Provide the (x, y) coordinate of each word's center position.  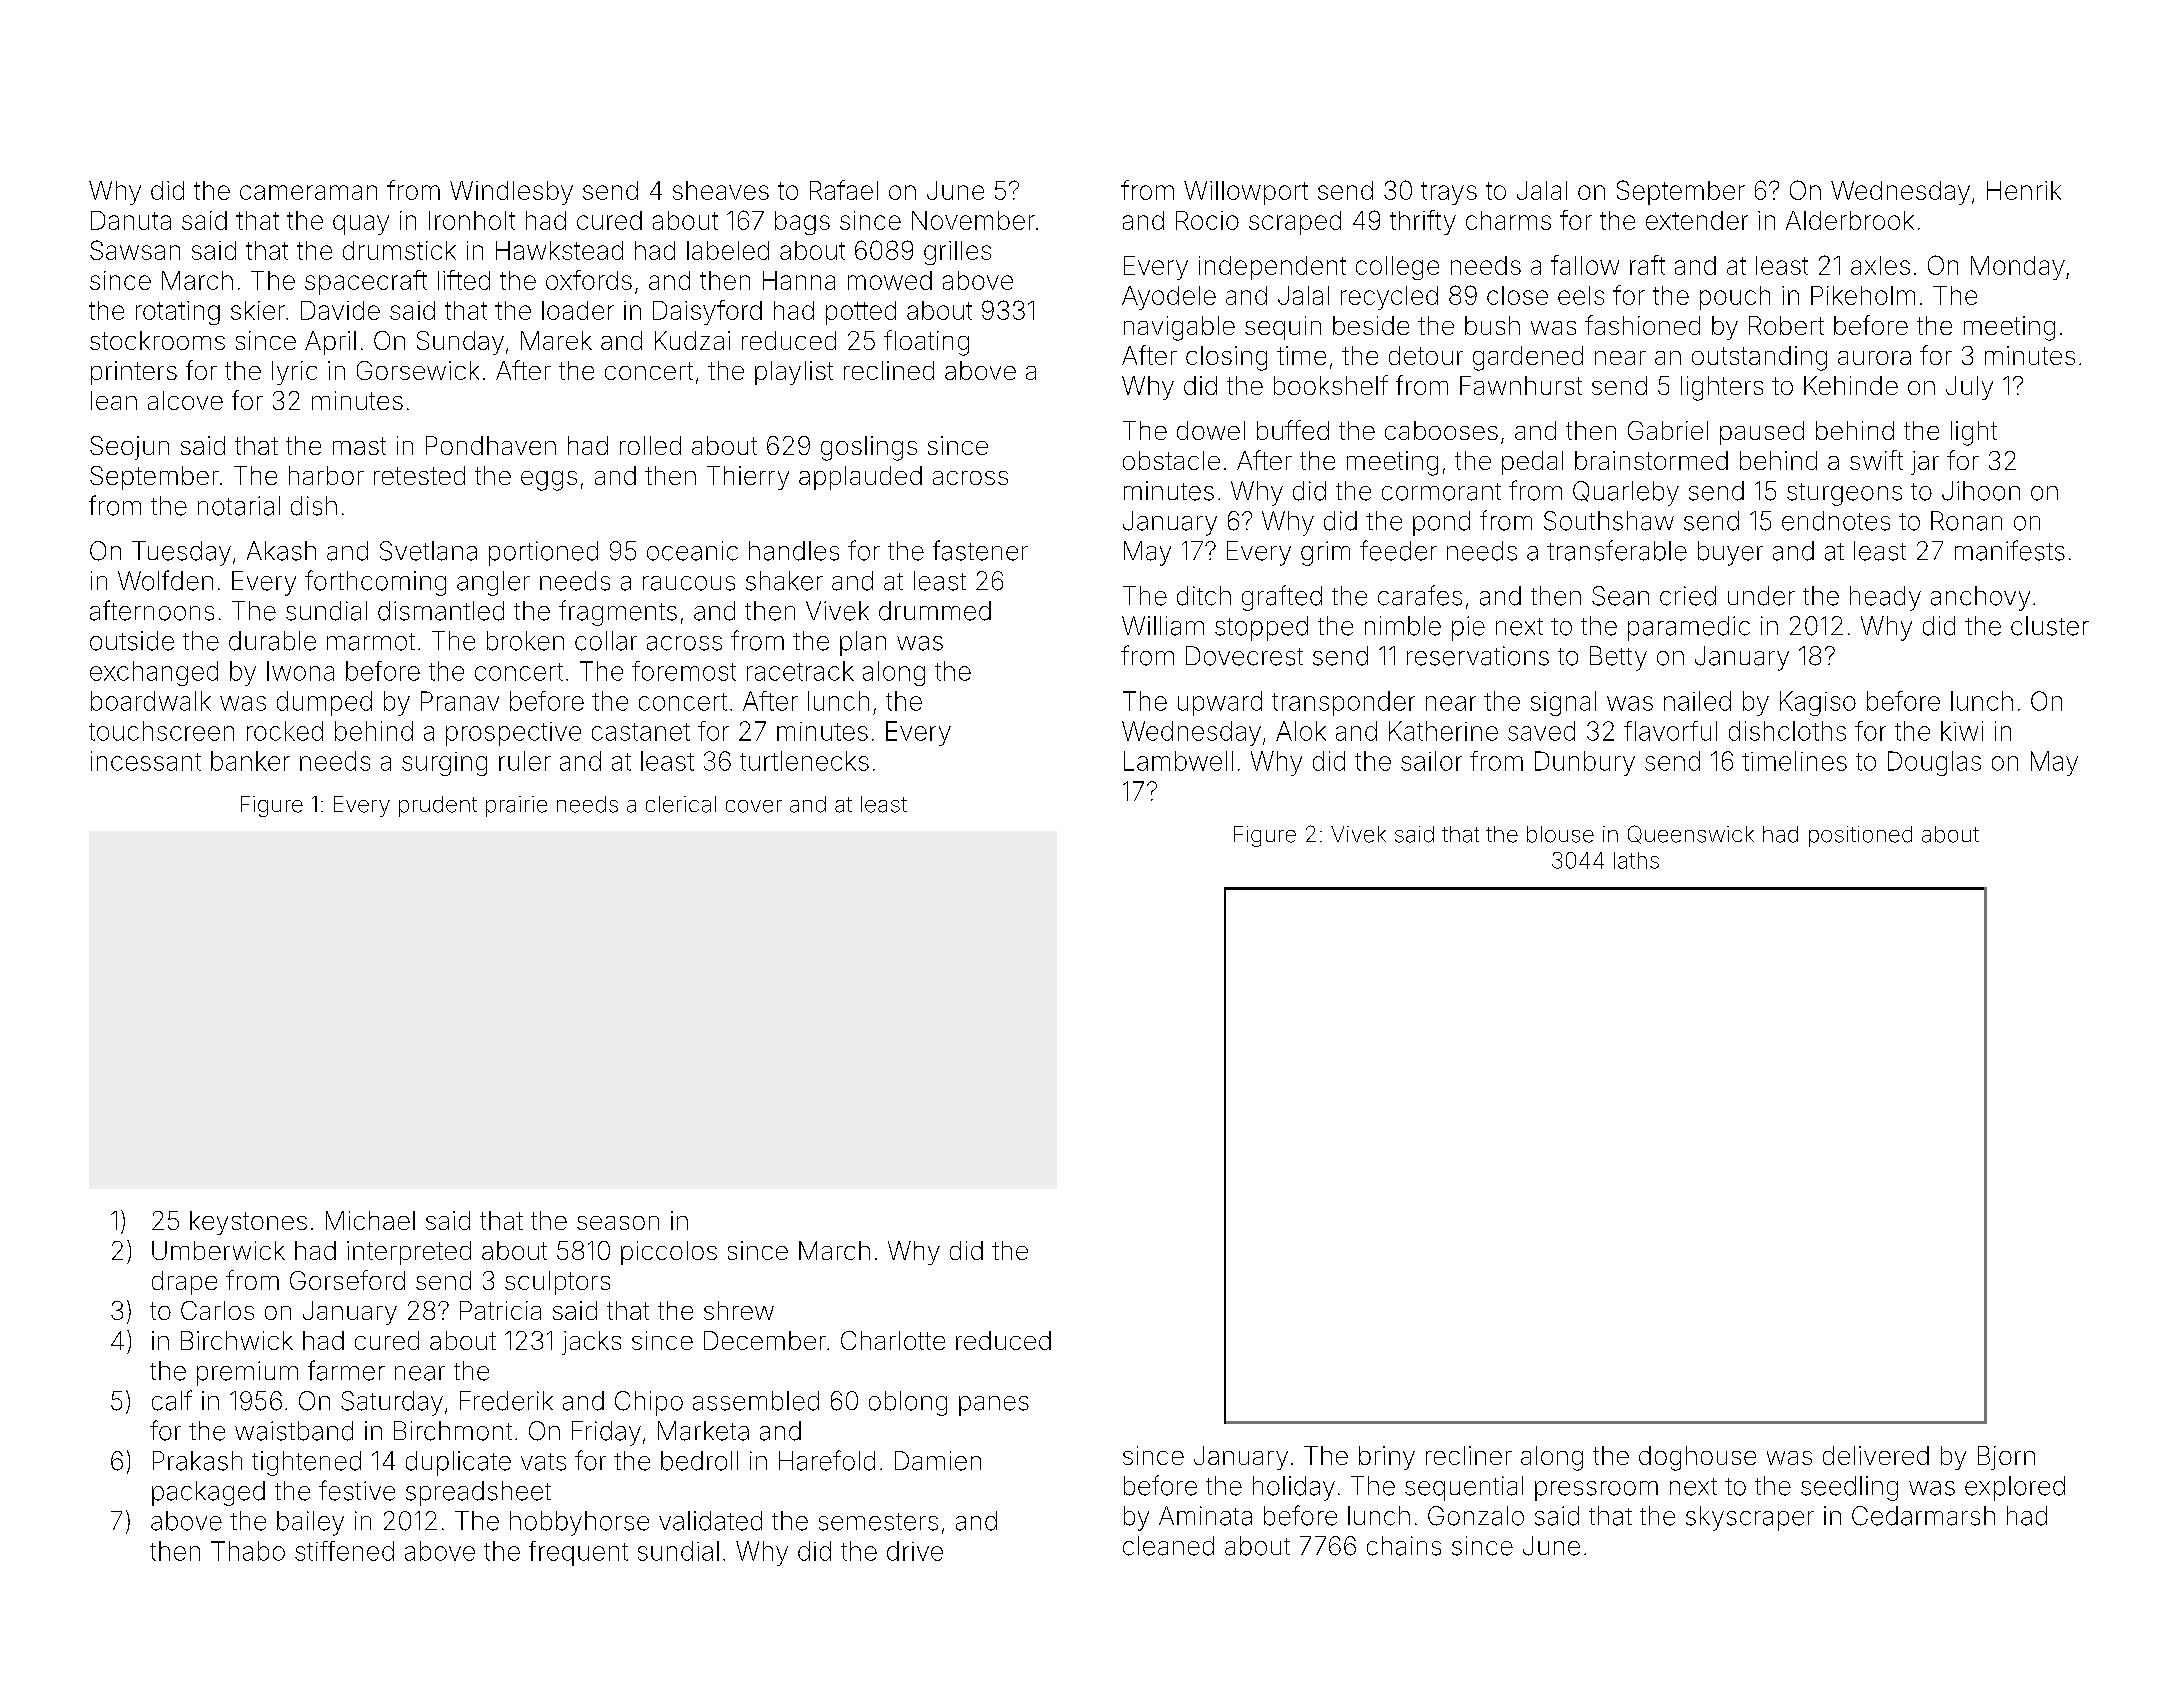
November (973, 220)
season (618, 1223)
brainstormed (1651, 460)
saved (1541, 731)
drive (915, 1551)
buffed (1293, 430)
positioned (1860, 836)
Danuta (131, 220)
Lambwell (1178, 761)
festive (357, 1490)
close (1517, 295)
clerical (681, 804)
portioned (543, 553)
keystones (248, 1223)
